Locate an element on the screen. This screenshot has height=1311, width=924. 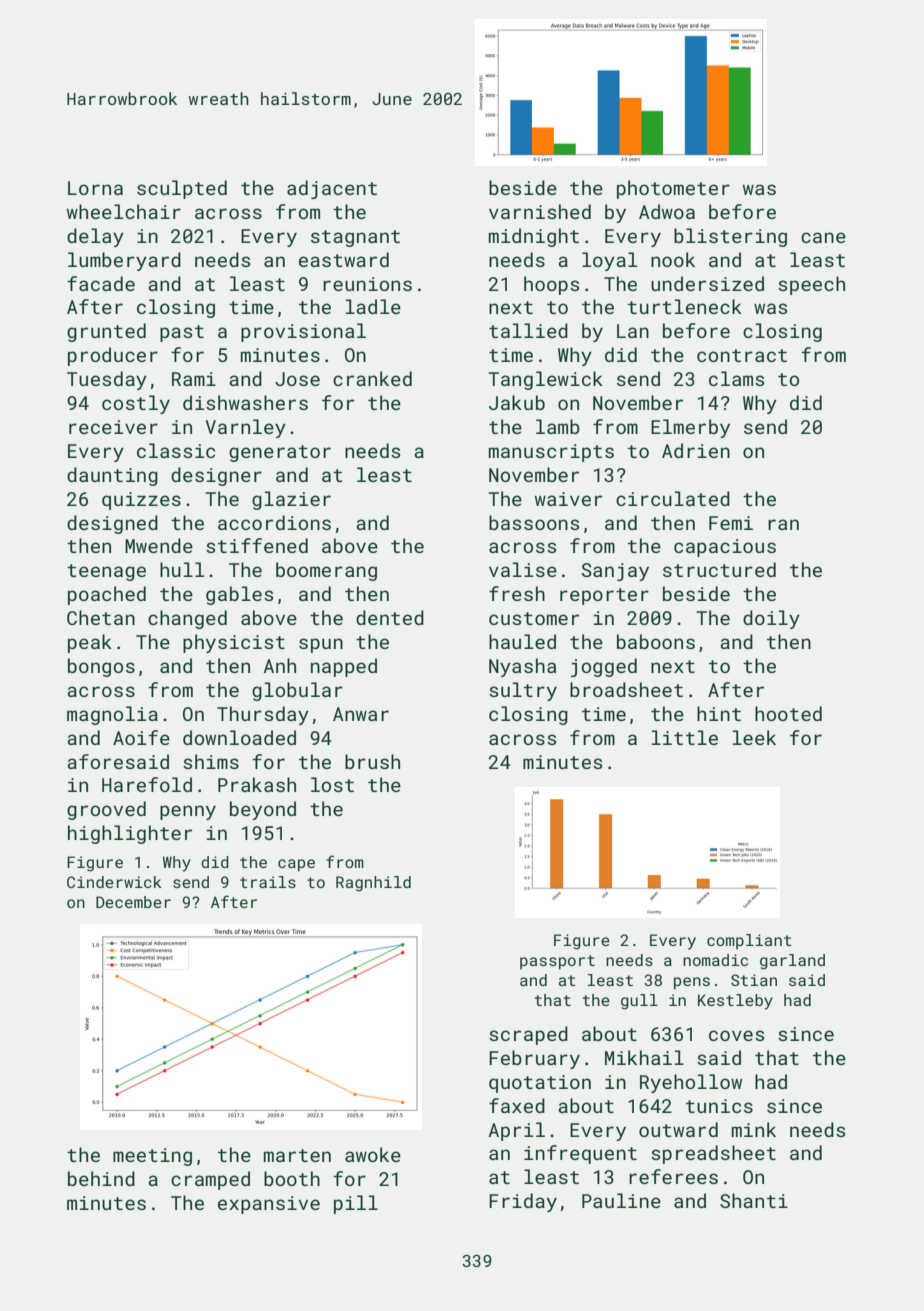
Shanti is located at coordinates (754, 1200).
